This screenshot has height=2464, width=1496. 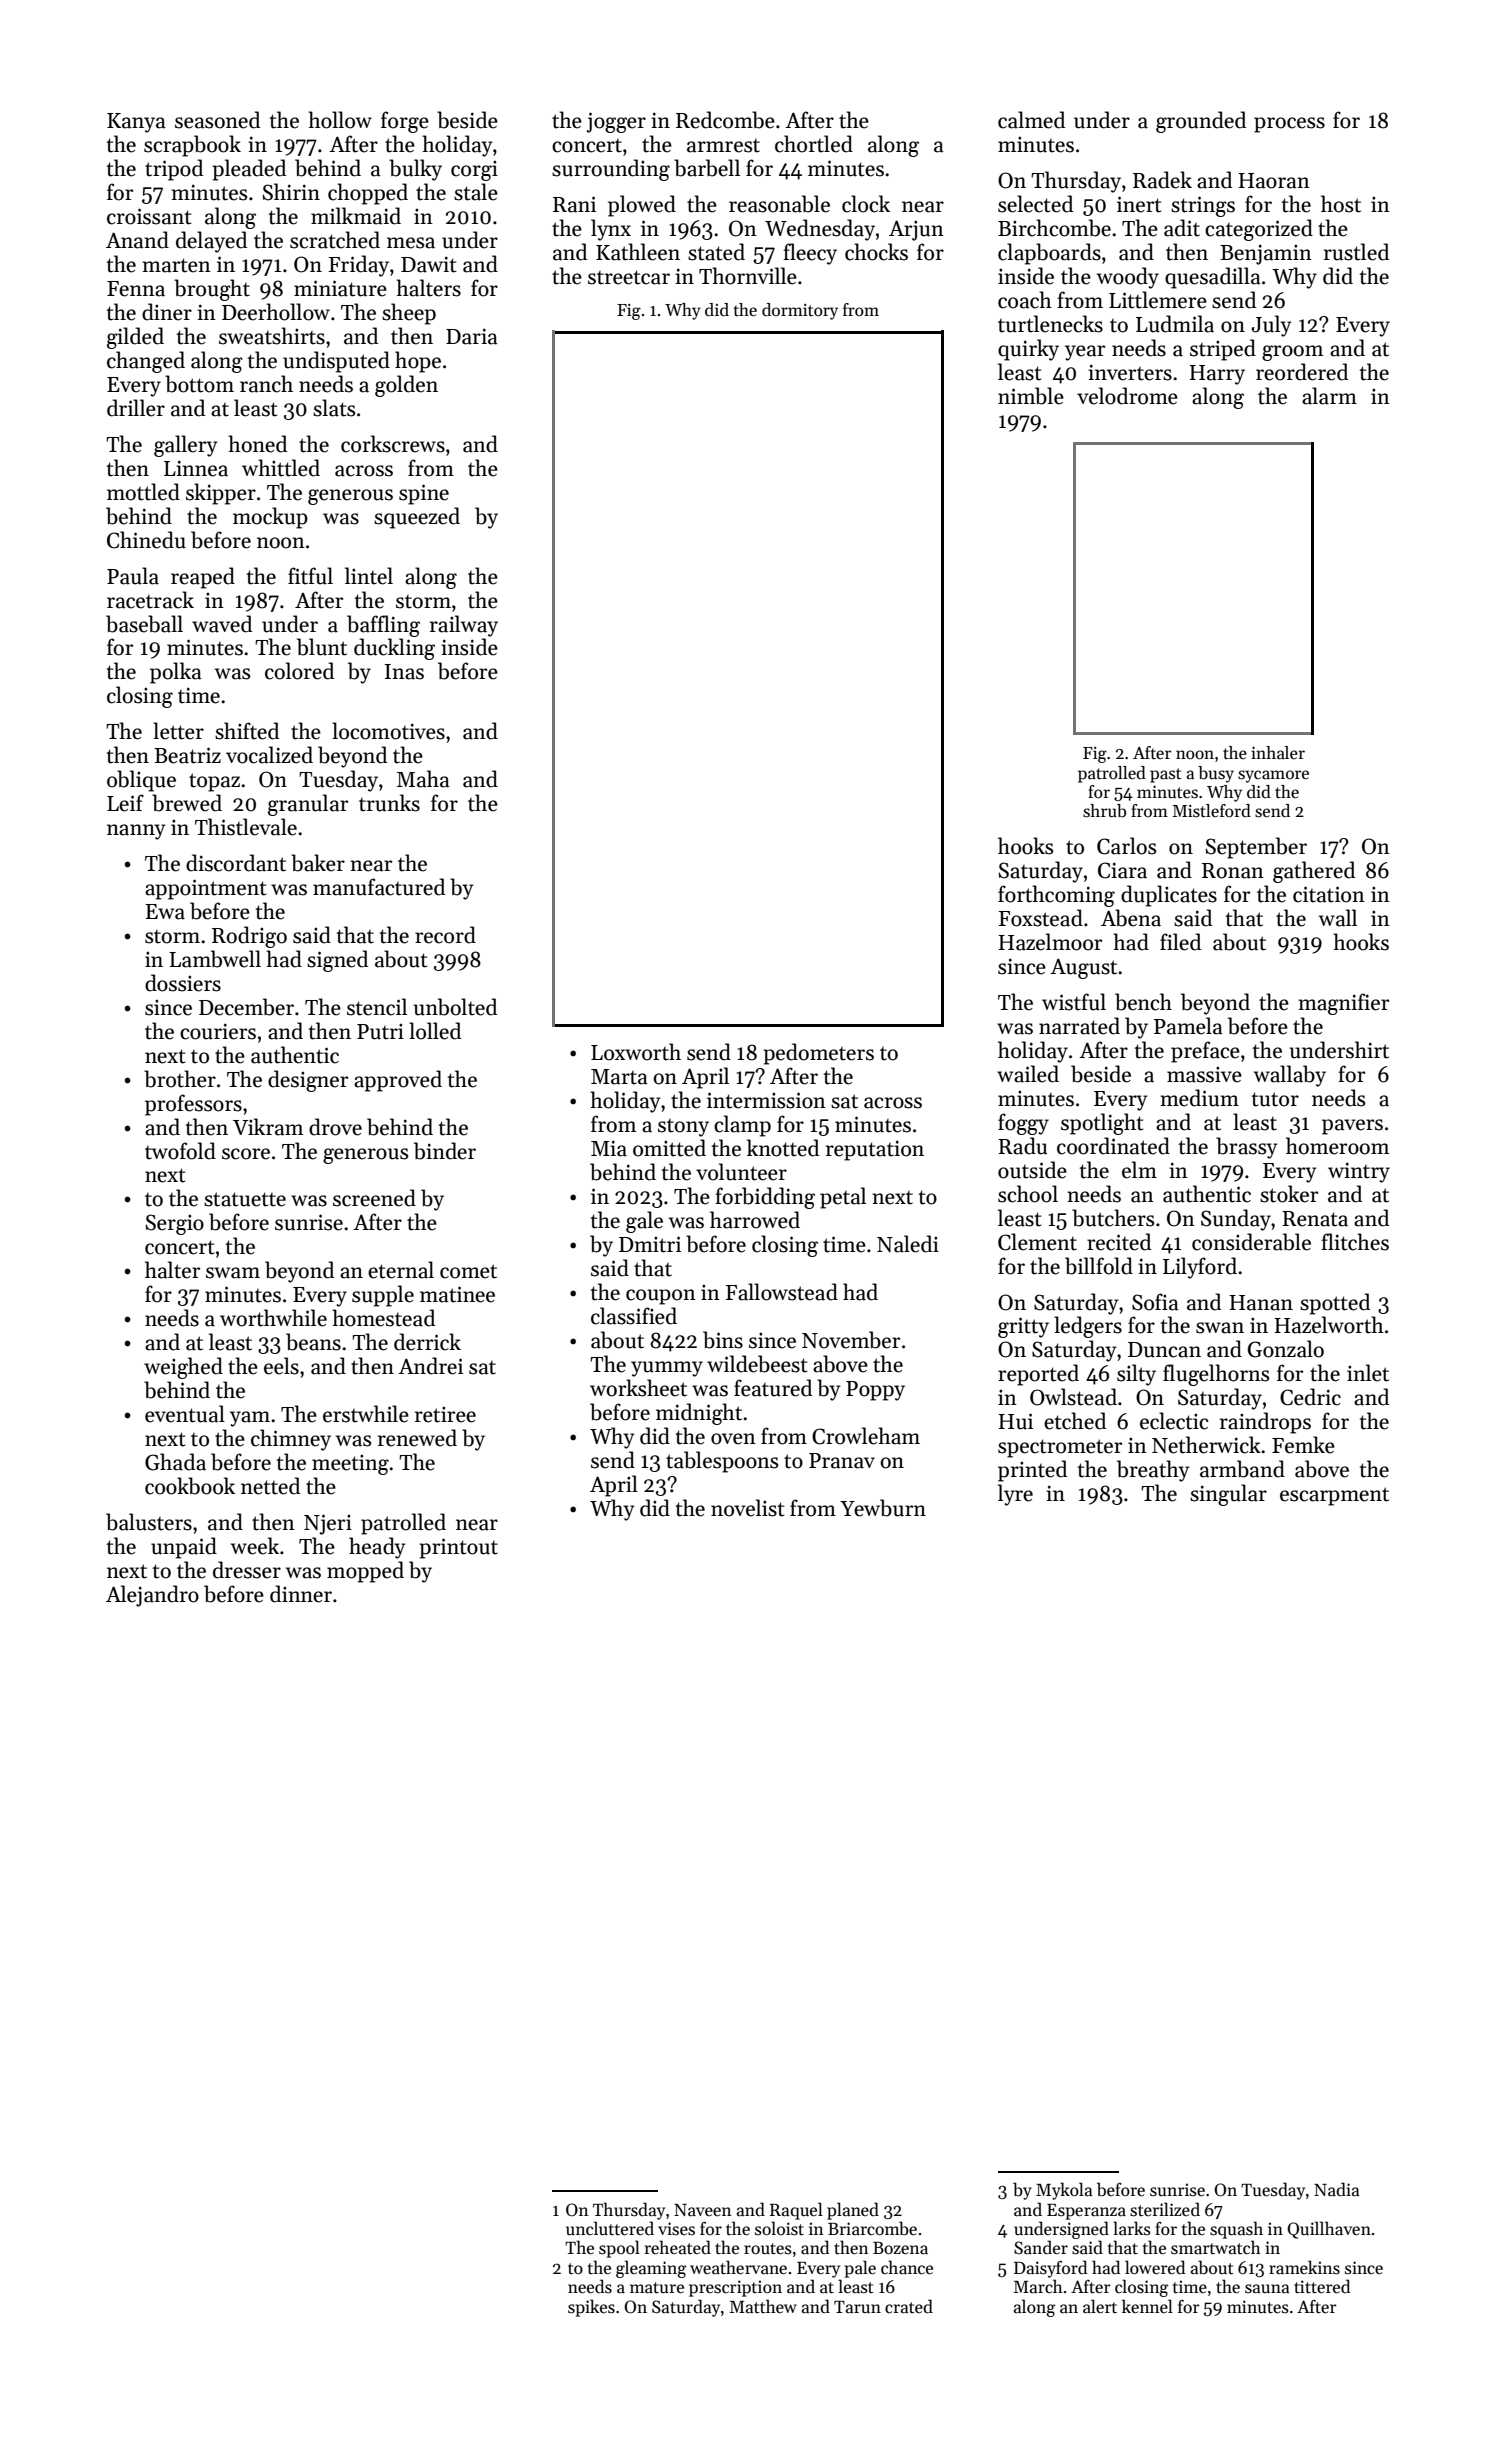 What do you see at coordinates (741, 1172) in the screenshot?
I see `volunteer` at bounding box center [741, 1172].
